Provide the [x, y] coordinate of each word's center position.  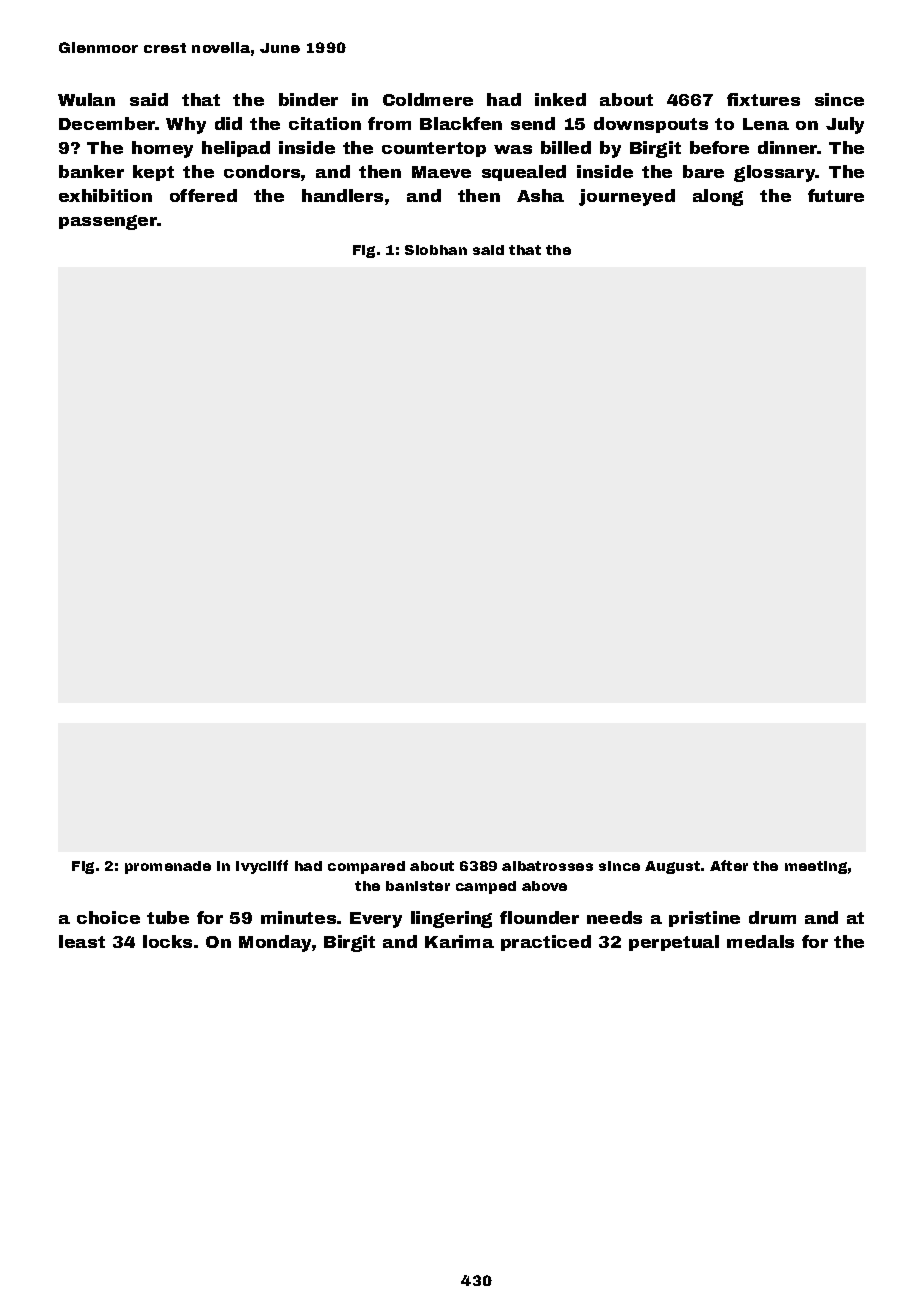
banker [91, 171]
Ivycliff [262, 867]
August [672, 867]
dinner [787, 147]
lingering [451, 919]
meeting [816, 867]
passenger [108, 222]
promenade [168, 867]
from [389, 123]
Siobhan [436, 250]
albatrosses [547, 866]
